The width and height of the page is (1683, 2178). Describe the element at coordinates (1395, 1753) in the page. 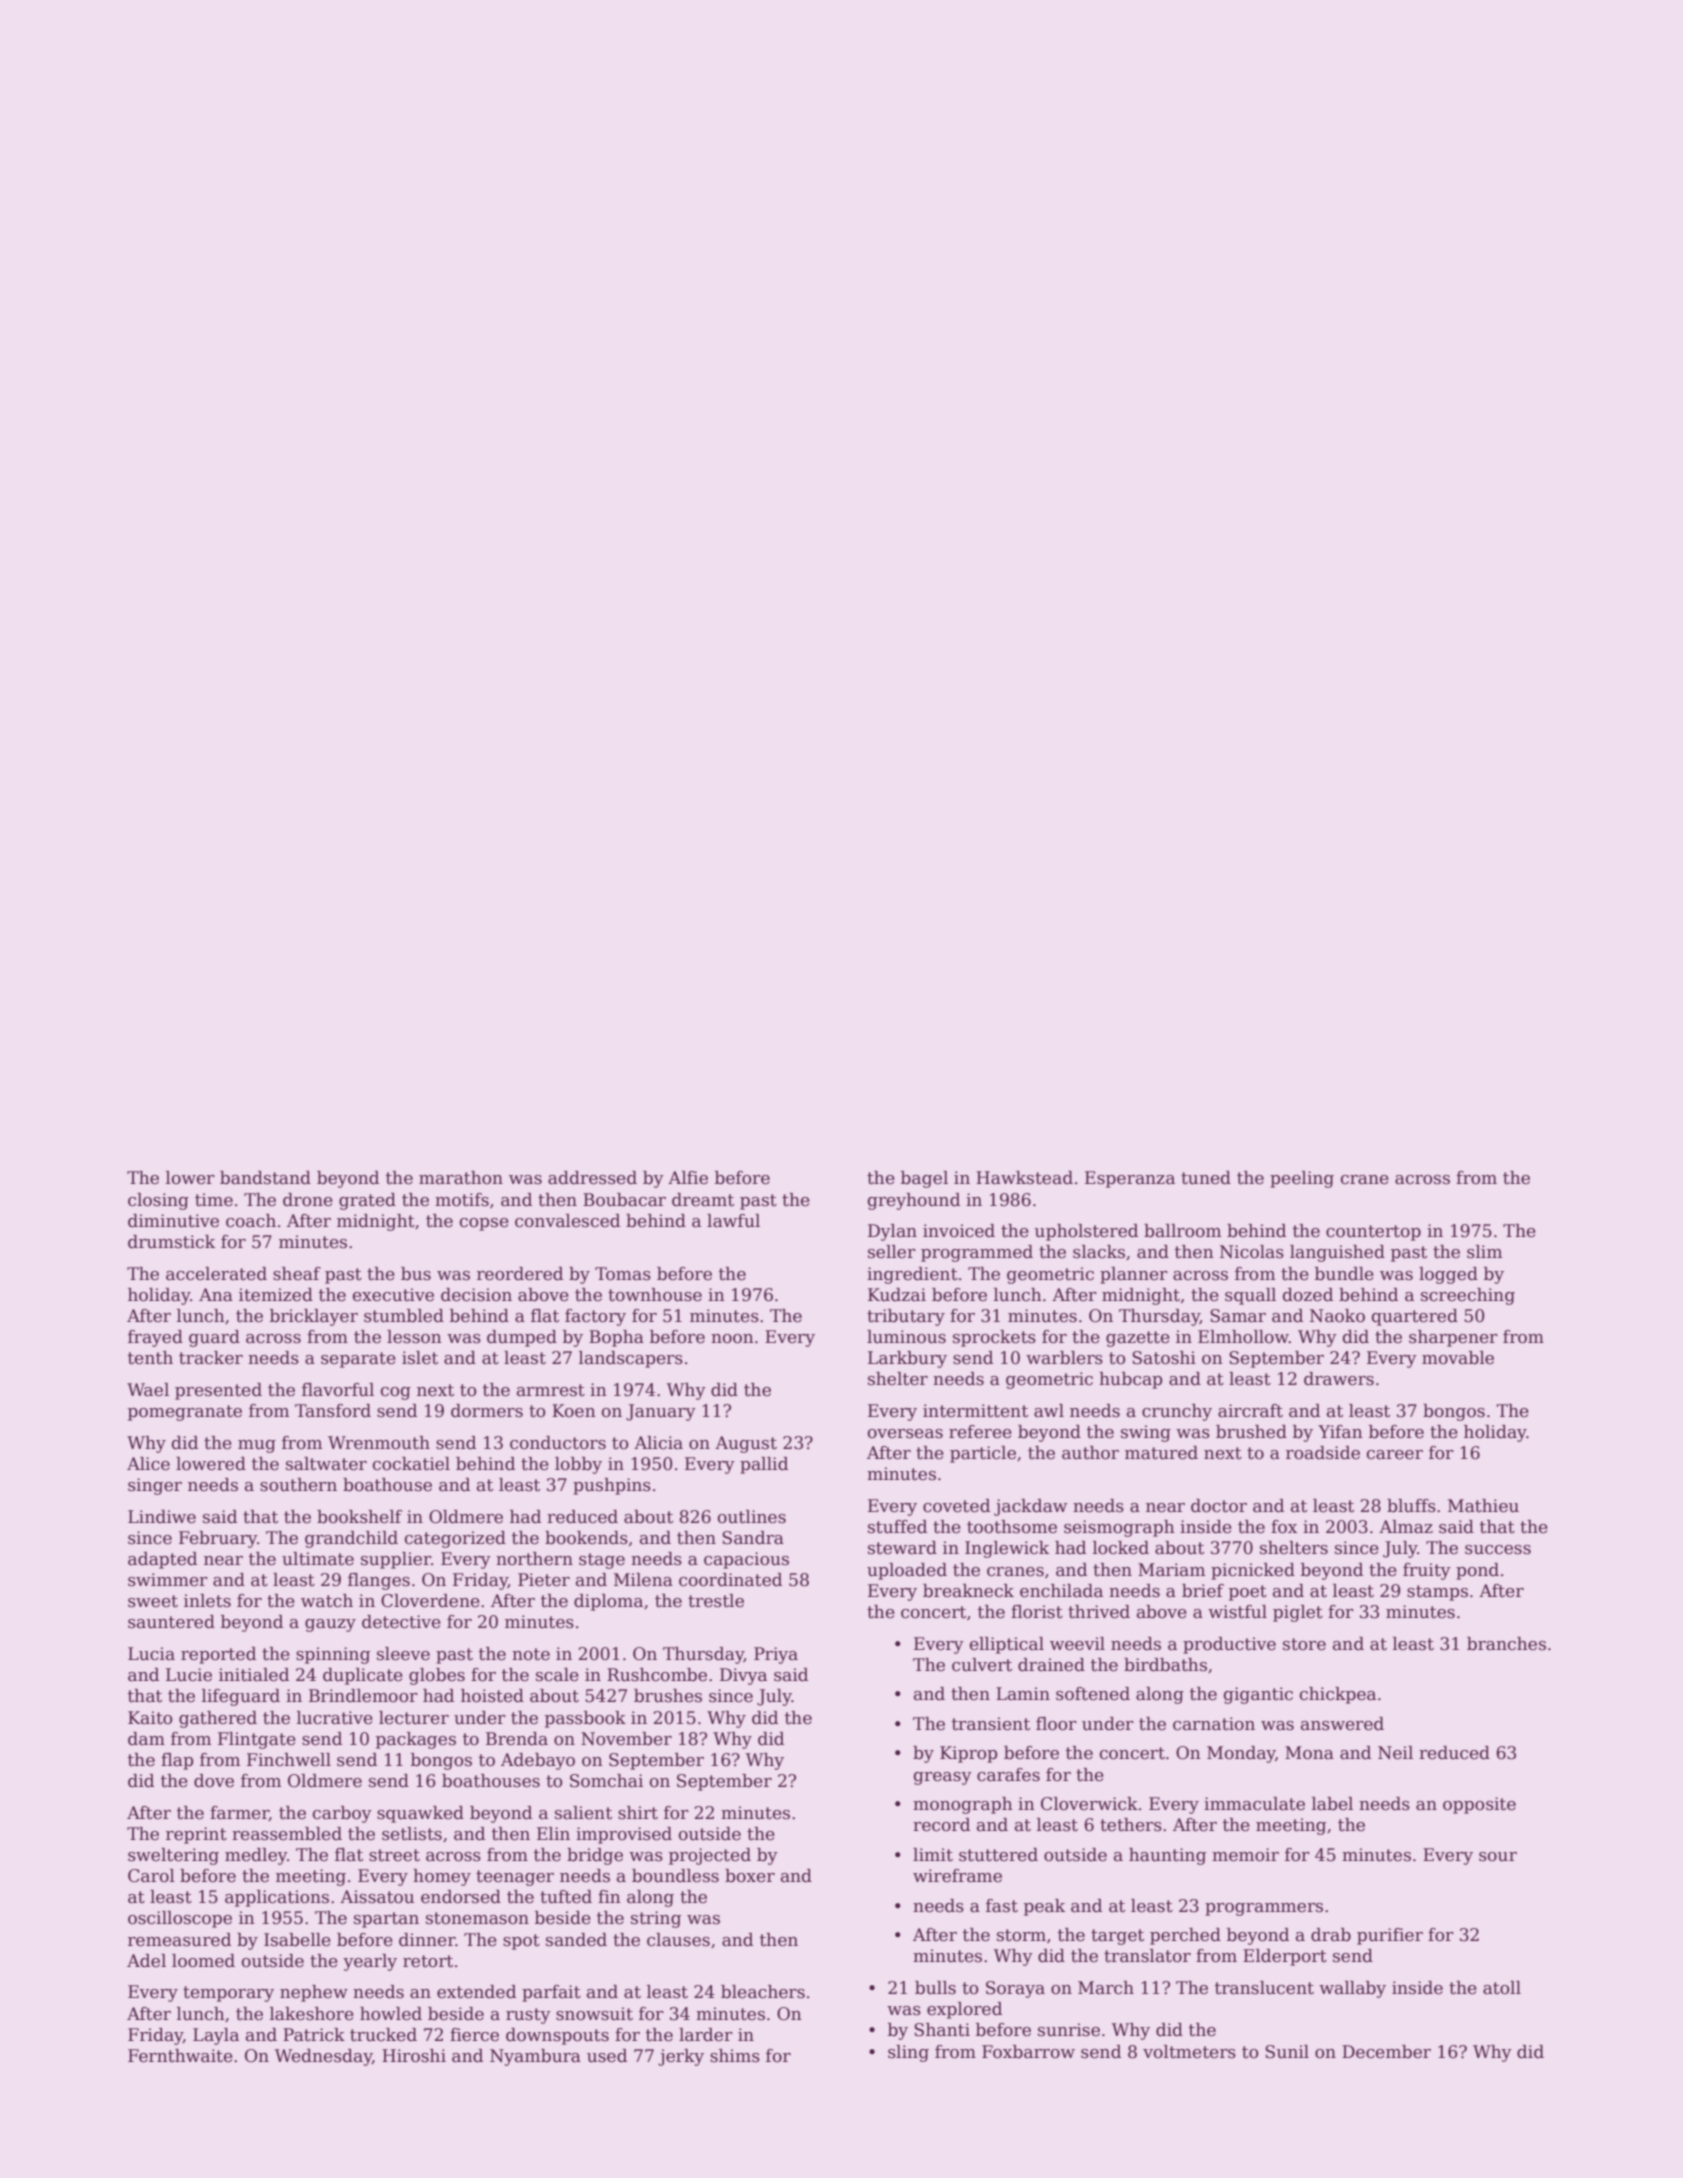

I see `Neil` at that location.
